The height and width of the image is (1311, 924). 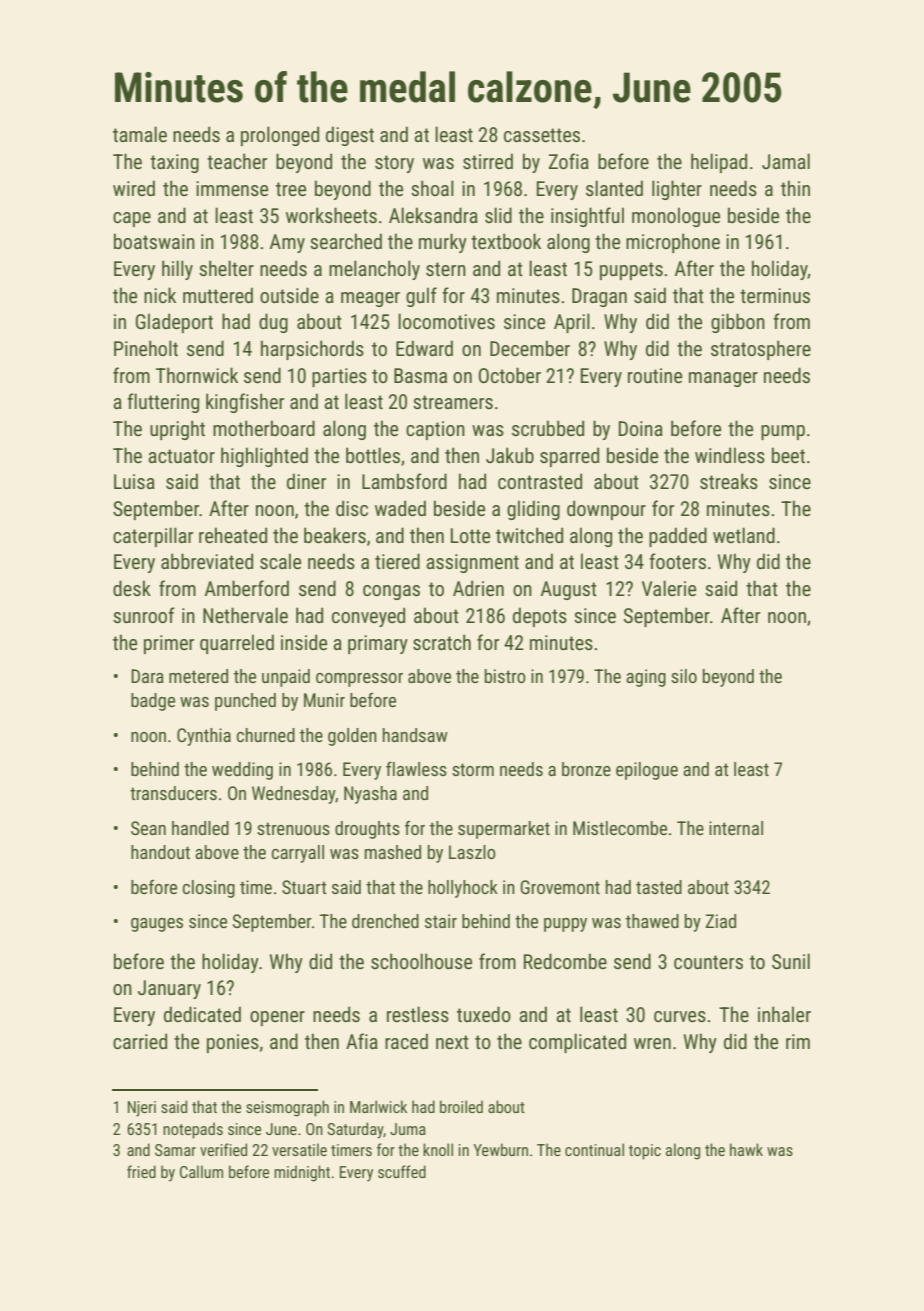 What do you see at coordinates (418, 1014) in the image?
I see `restless` at bounding box center [418, 1014].
